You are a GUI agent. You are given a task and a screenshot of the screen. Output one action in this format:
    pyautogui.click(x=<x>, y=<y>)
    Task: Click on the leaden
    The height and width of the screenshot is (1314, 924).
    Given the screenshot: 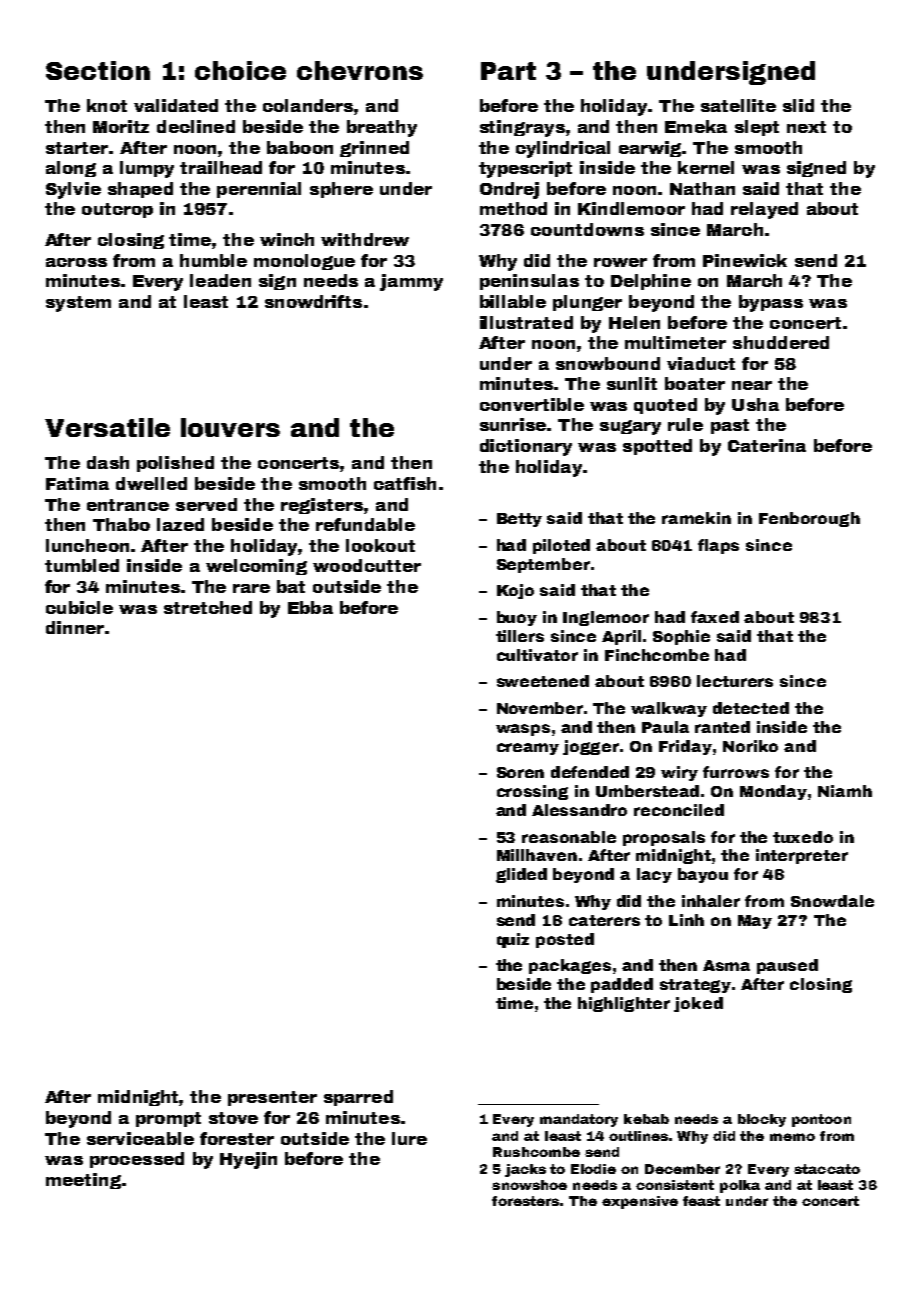 What is the action you would take?
    pyautogui.click(x=220, y=280)
